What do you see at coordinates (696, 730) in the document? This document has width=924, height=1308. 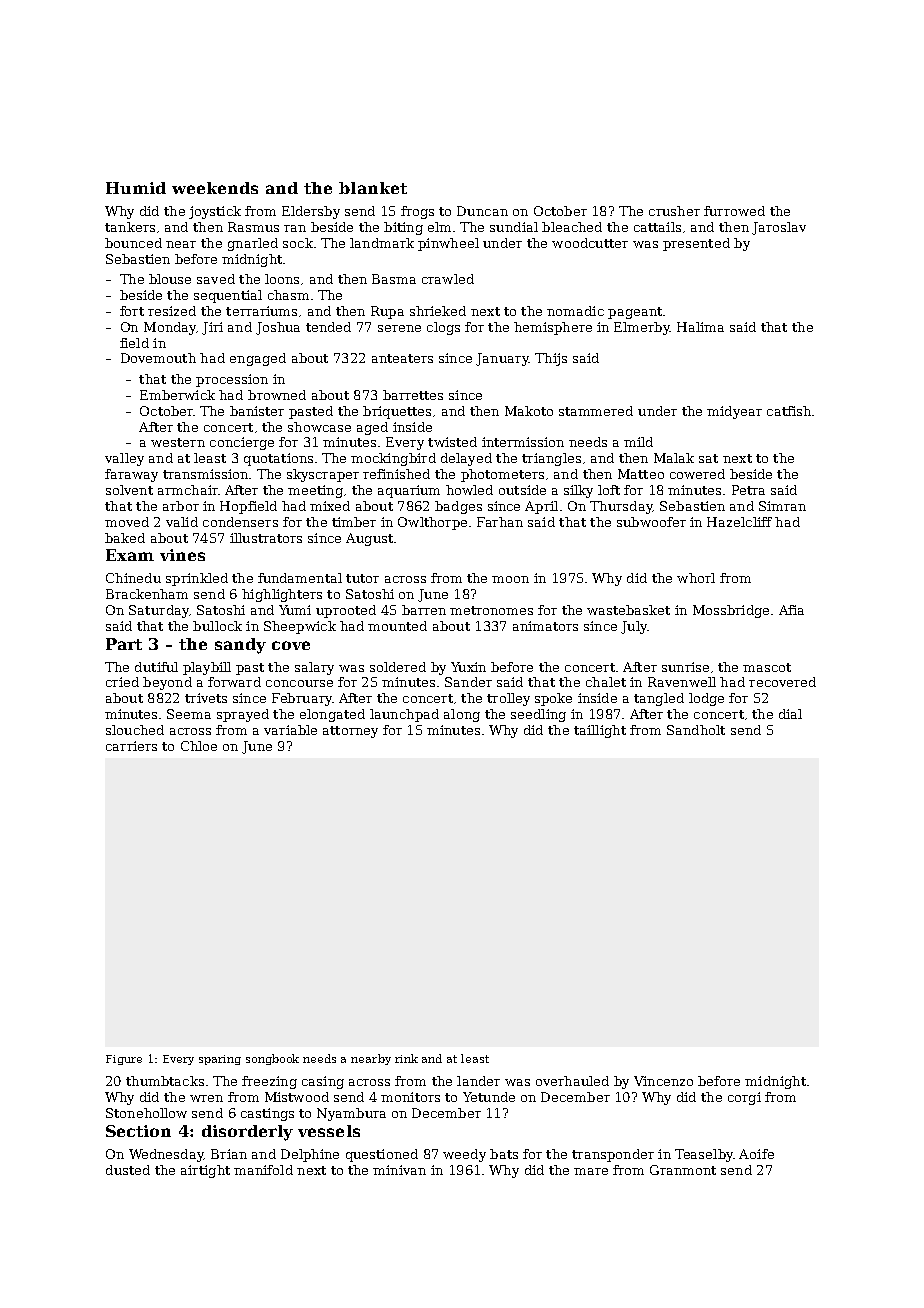 I see `Sandholt` at bounding box center [696, 730].
